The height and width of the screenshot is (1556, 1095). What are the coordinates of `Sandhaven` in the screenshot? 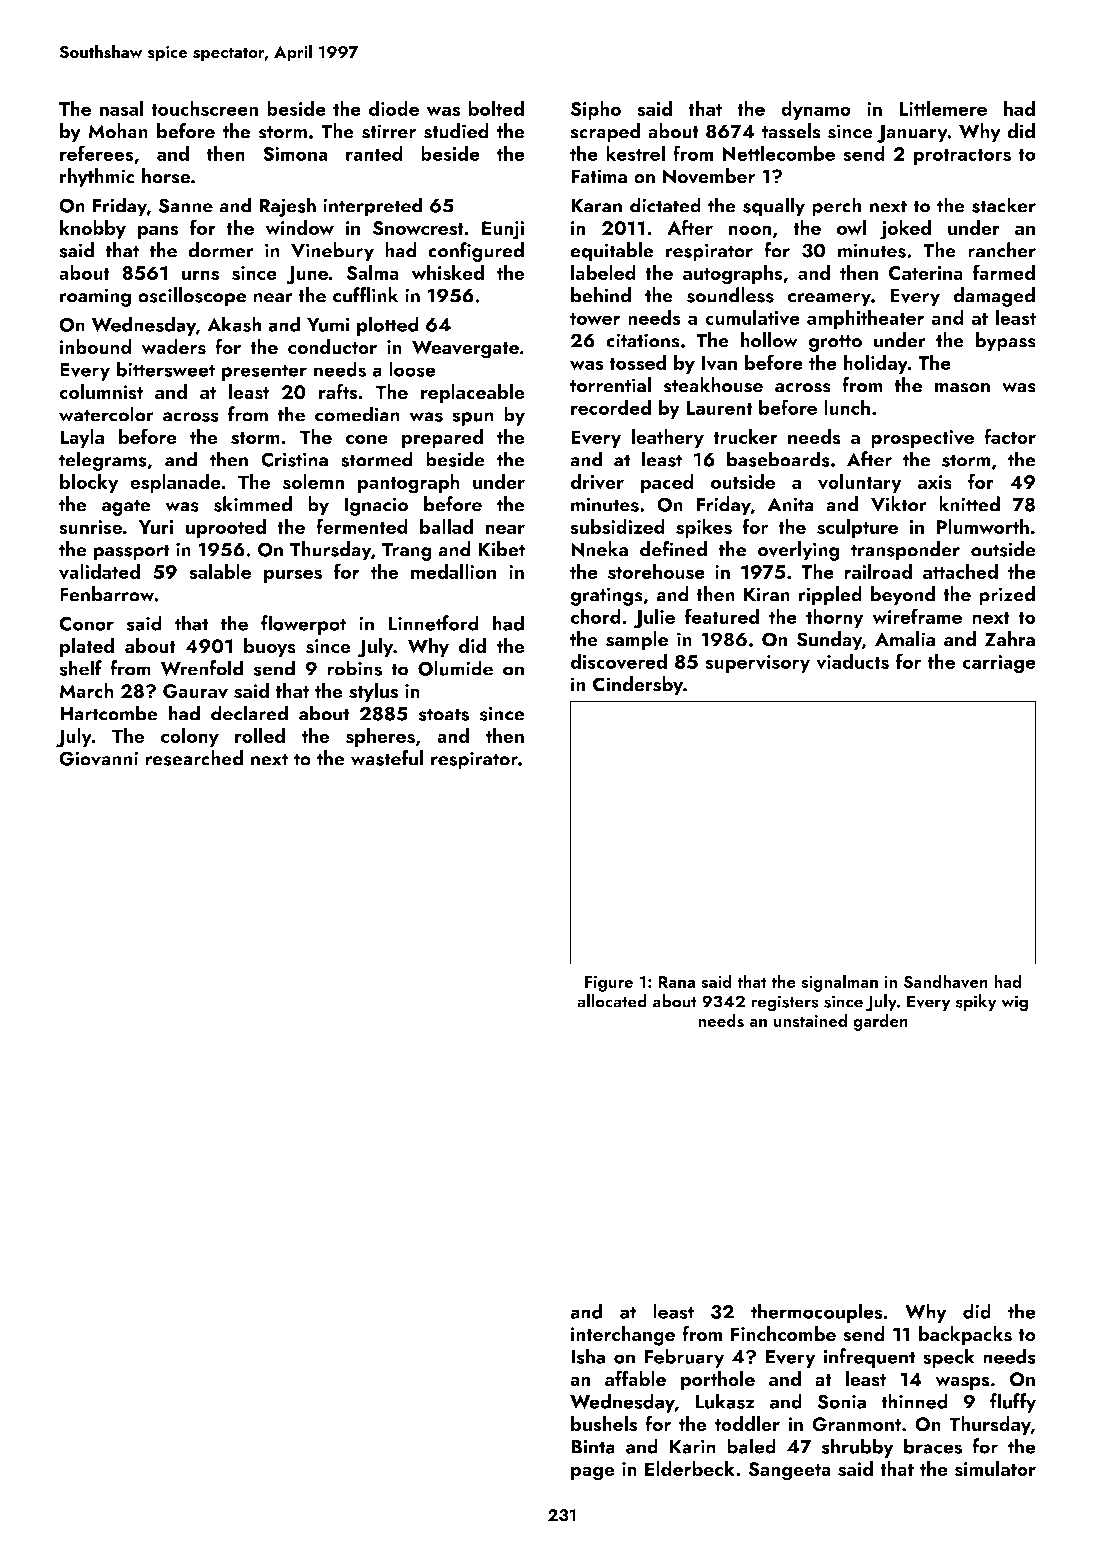 It's located at (946, 981).
